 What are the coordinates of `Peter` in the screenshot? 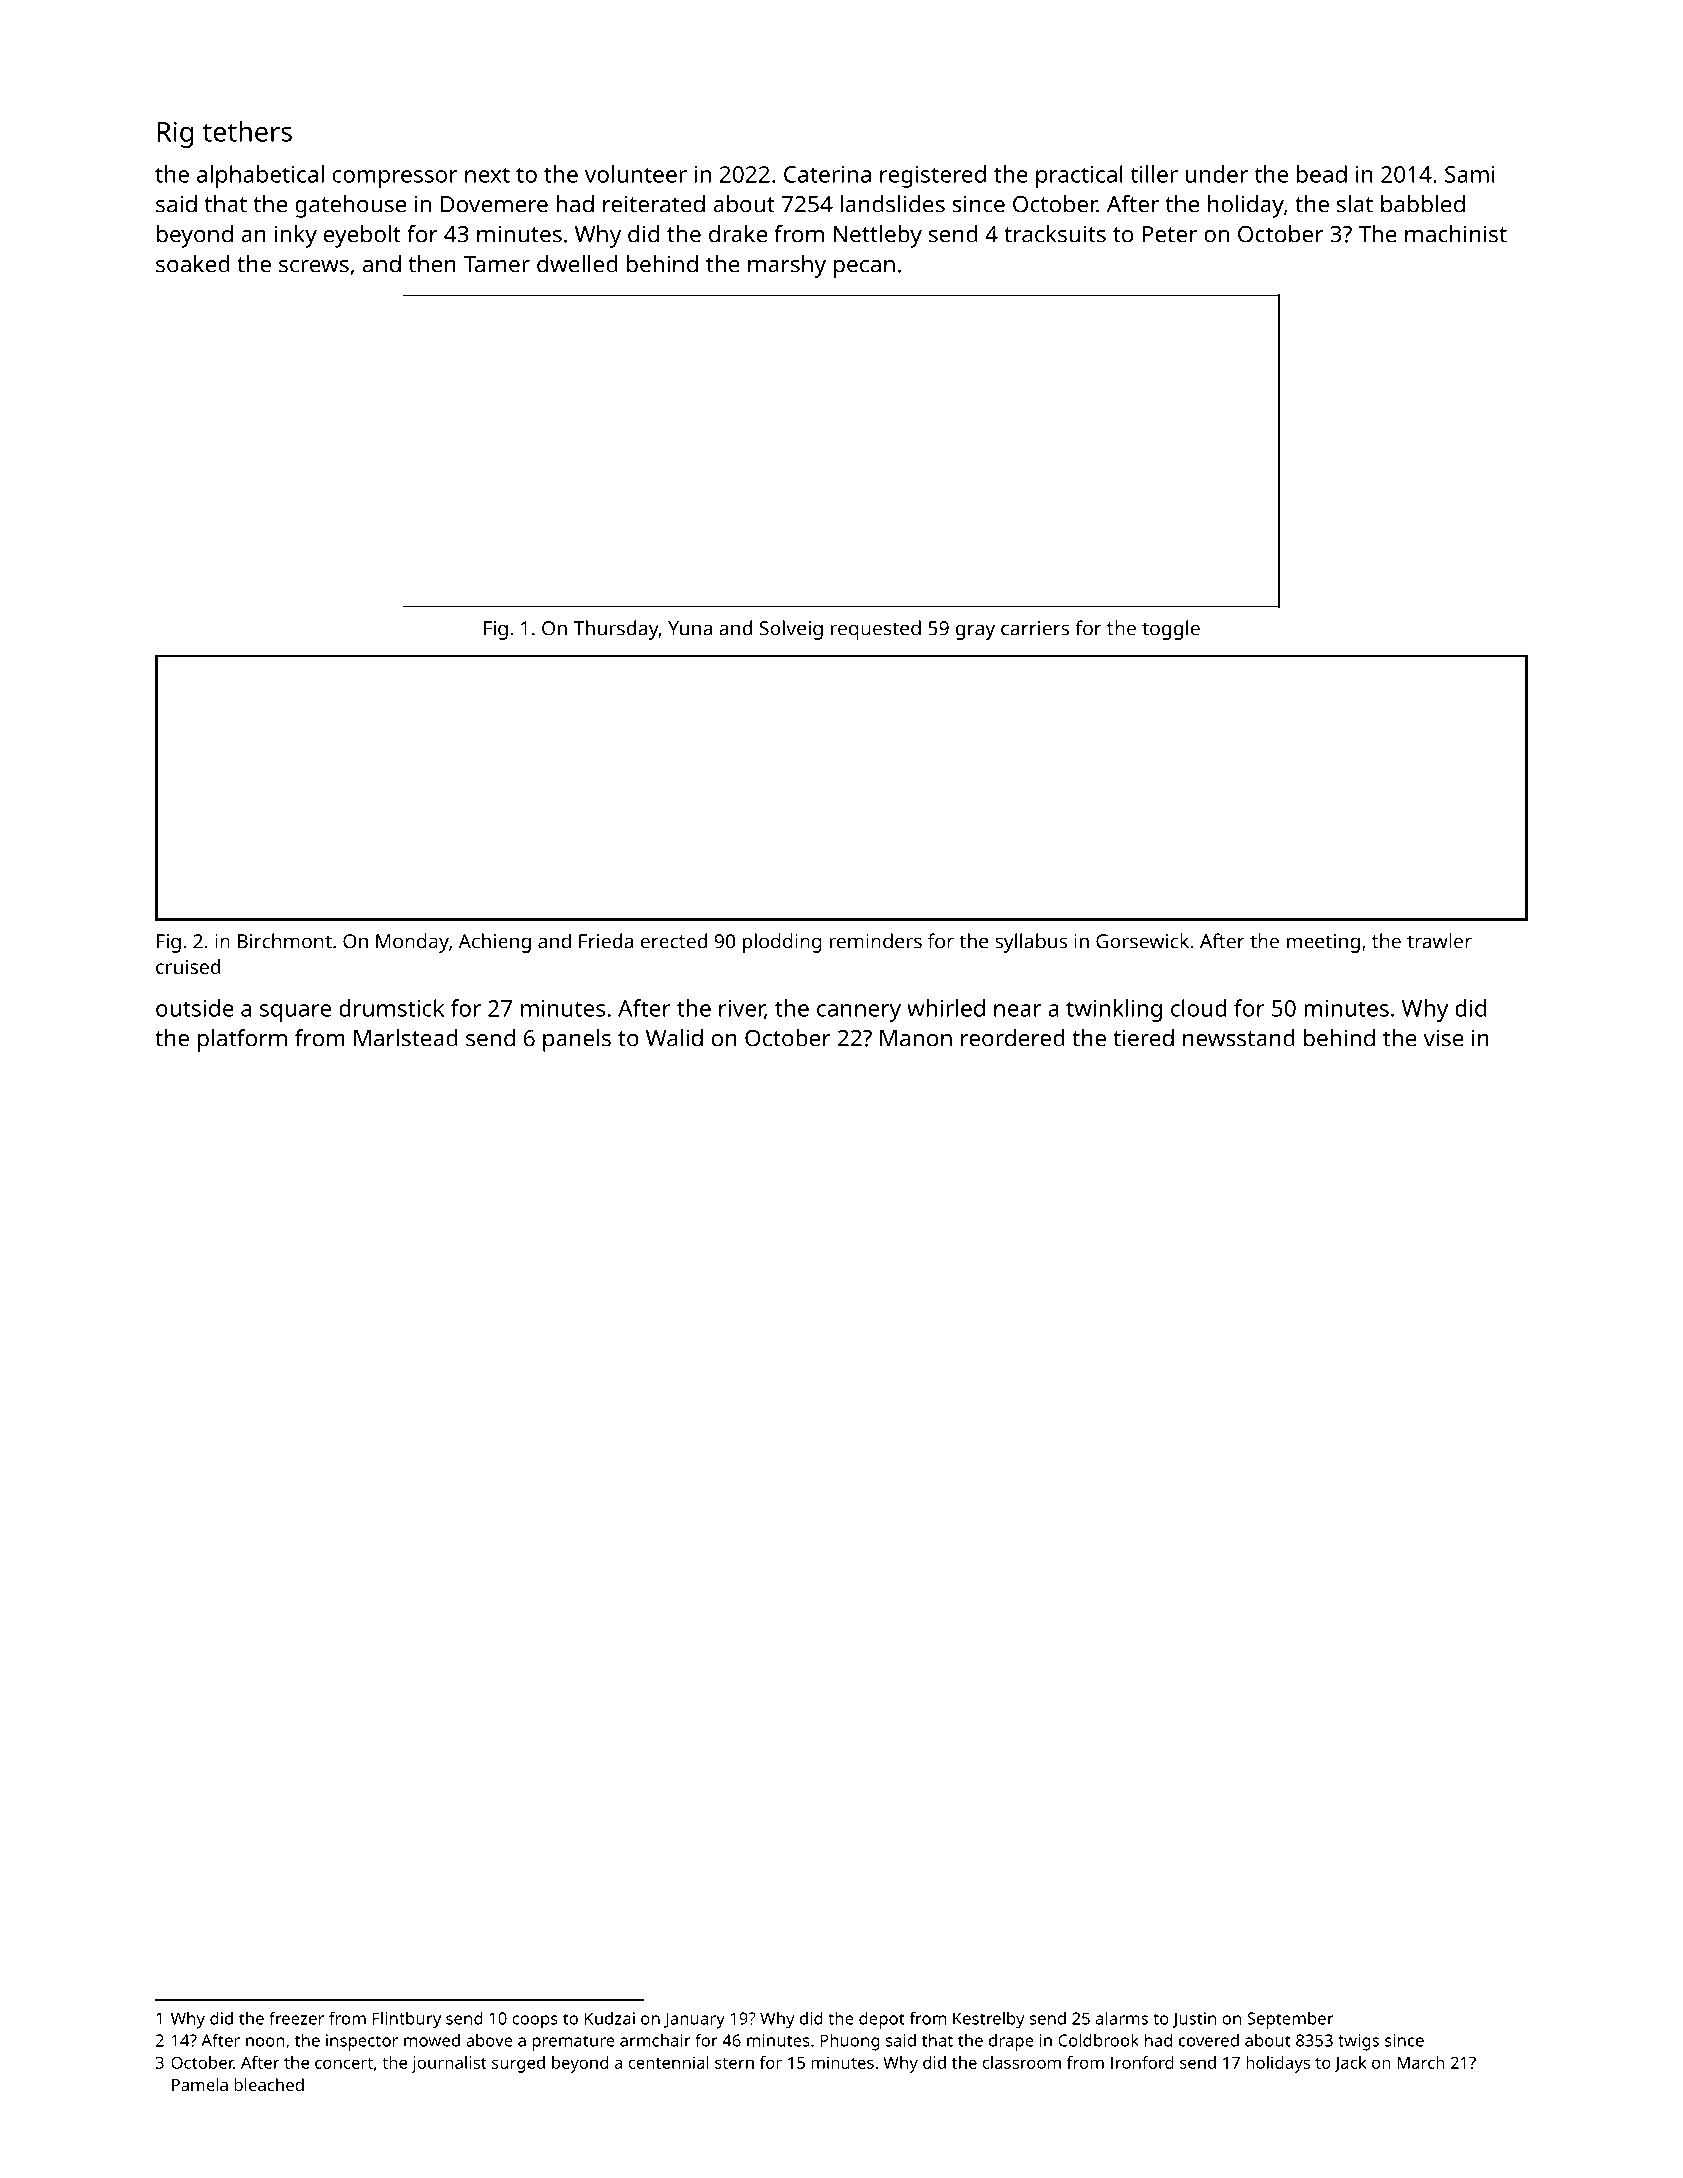 It's located at (1169, 234).
